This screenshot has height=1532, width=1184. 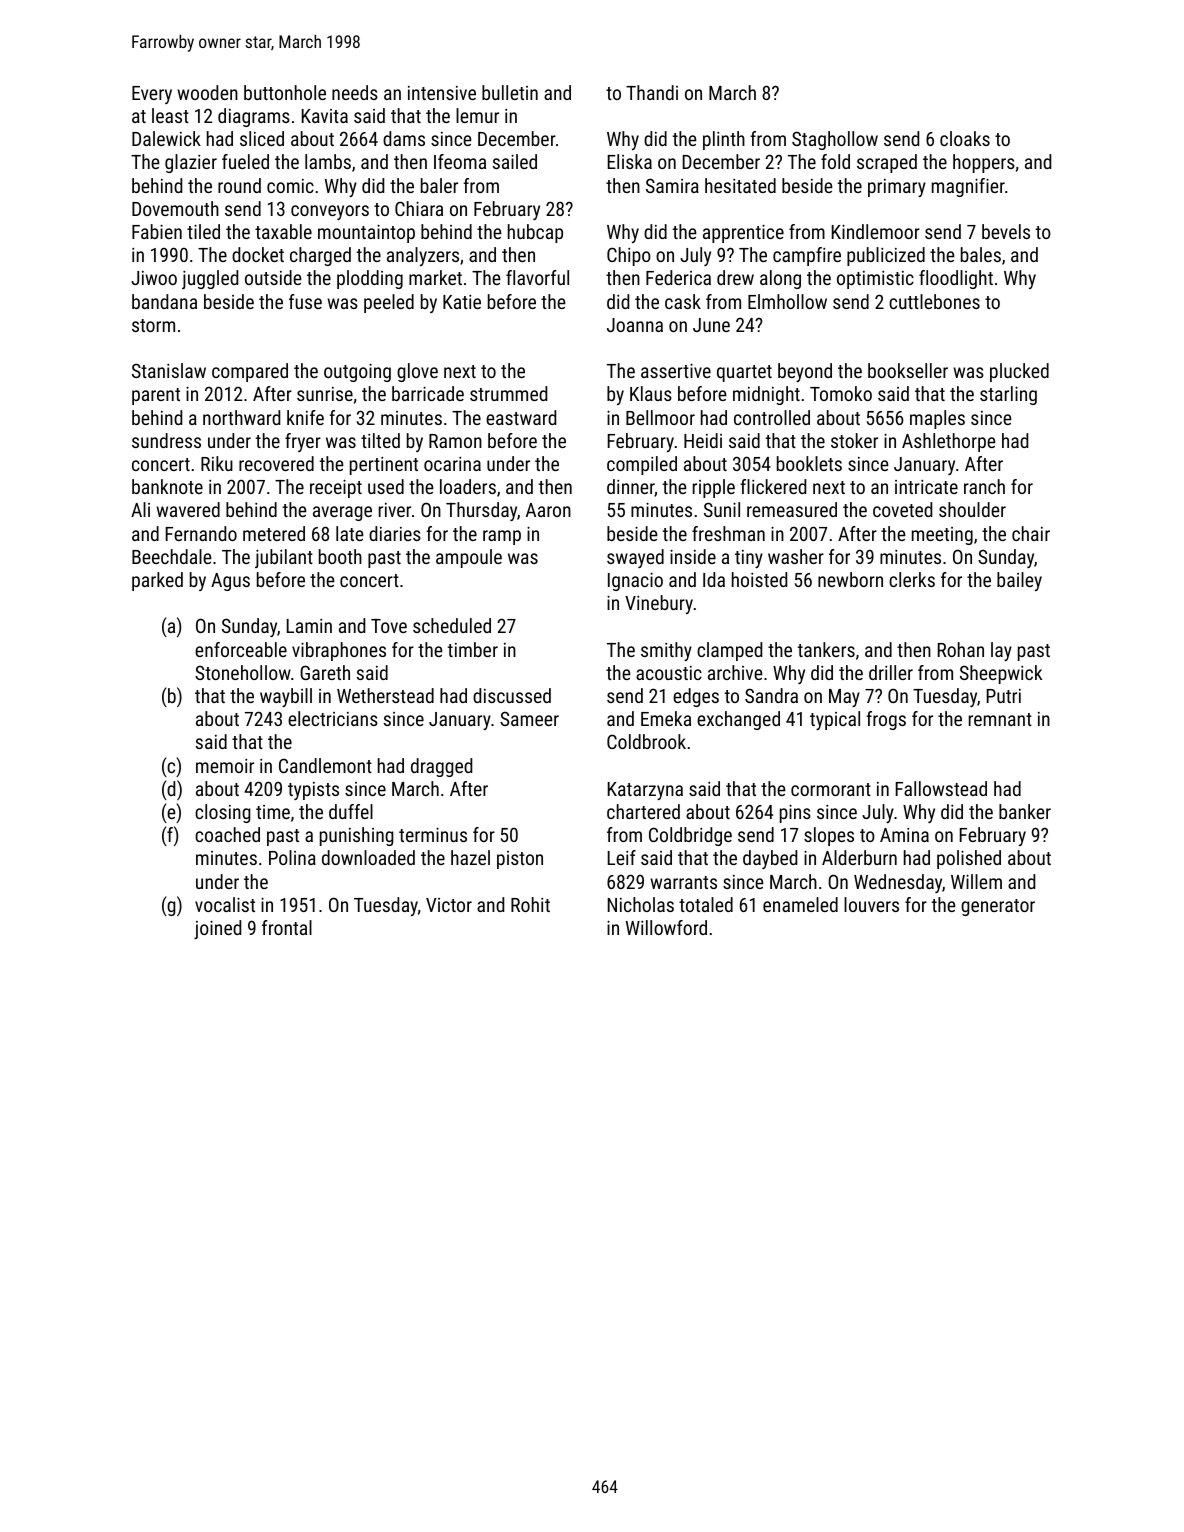 I want to click on flavorful, so click(x=537, y=277).
